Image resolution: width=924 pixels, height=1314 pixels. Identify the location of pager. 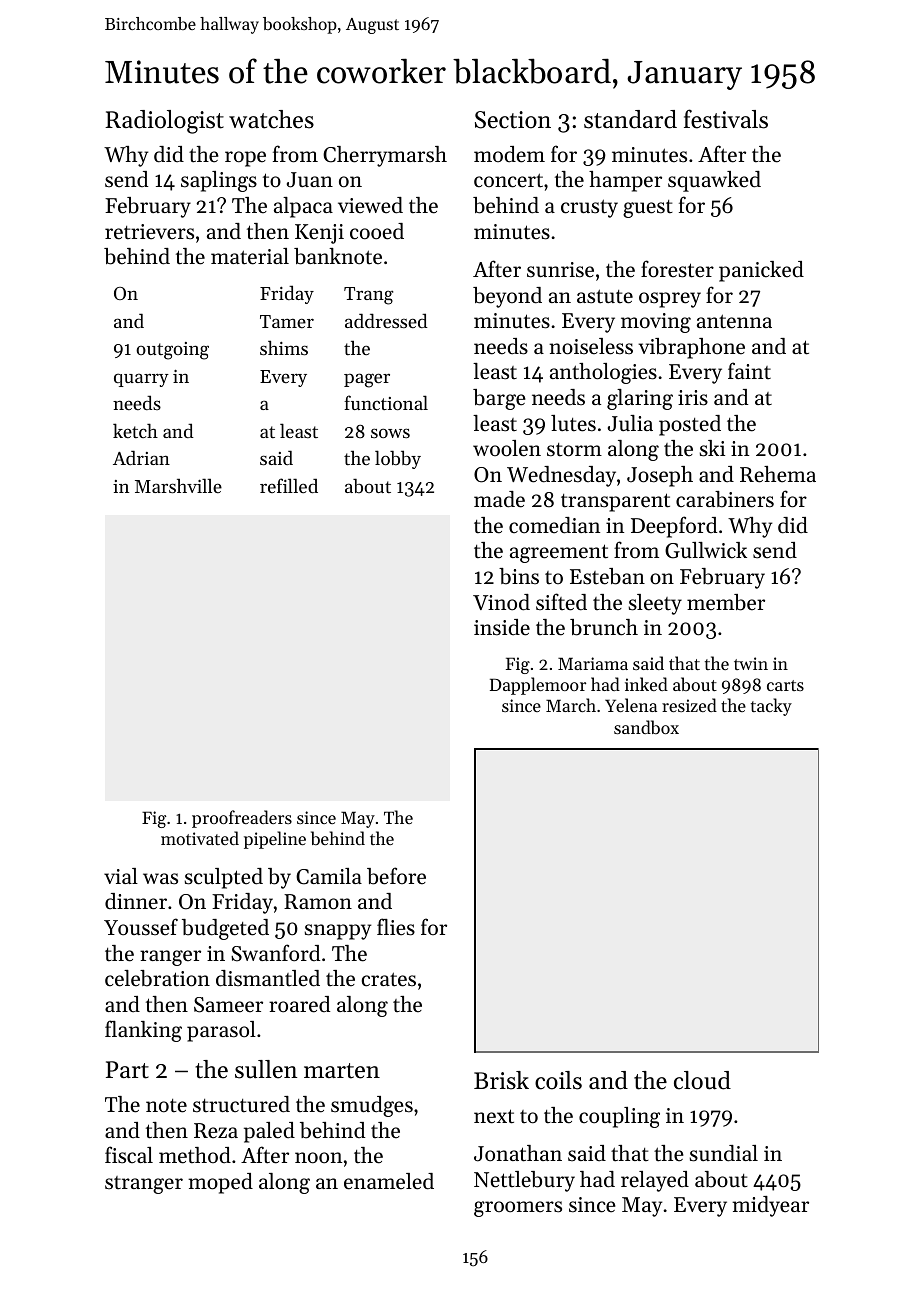
(367, 380).
